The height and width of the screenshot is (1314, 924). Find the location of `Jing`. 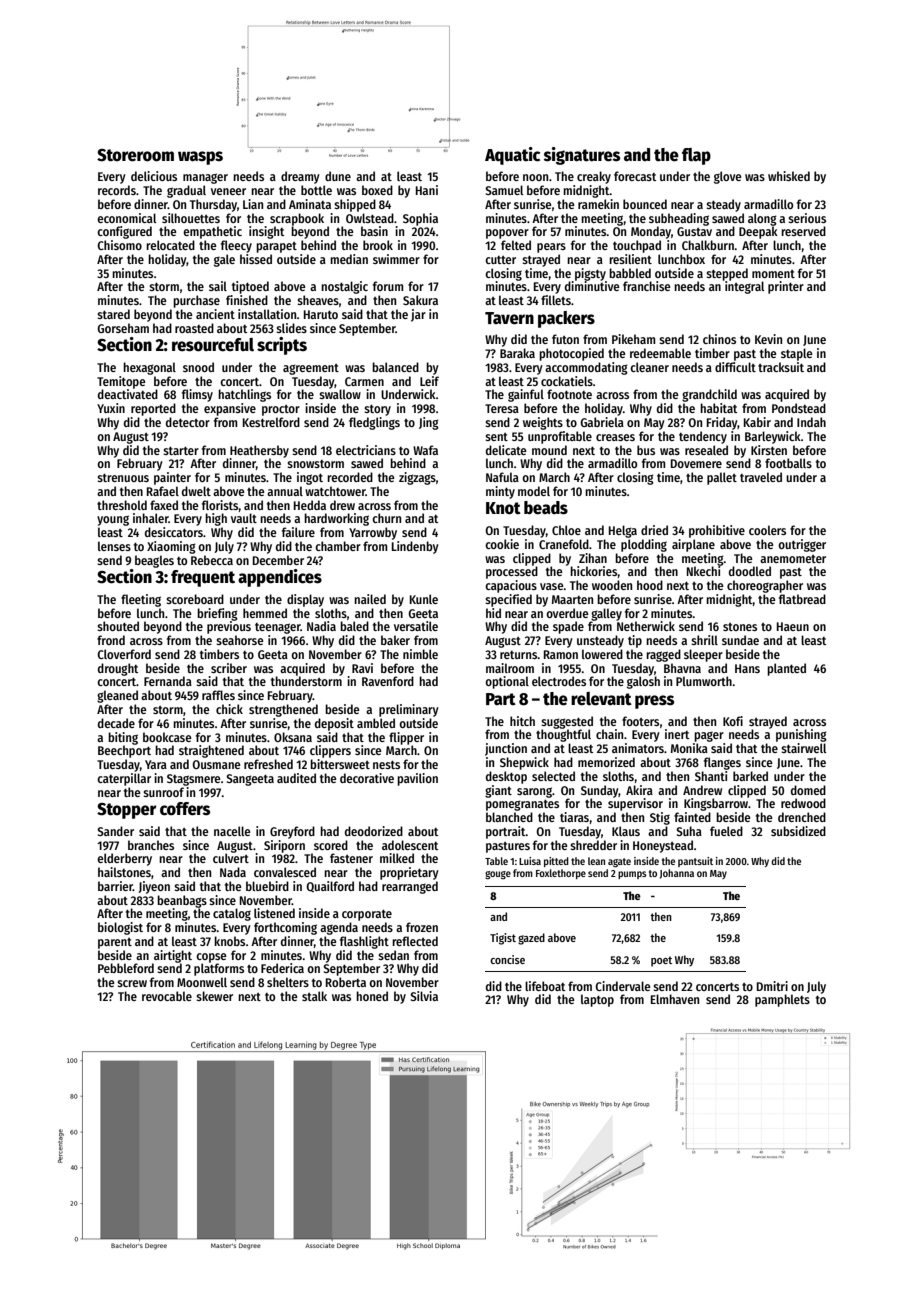

Jing is located at coordinates (429, 423).
